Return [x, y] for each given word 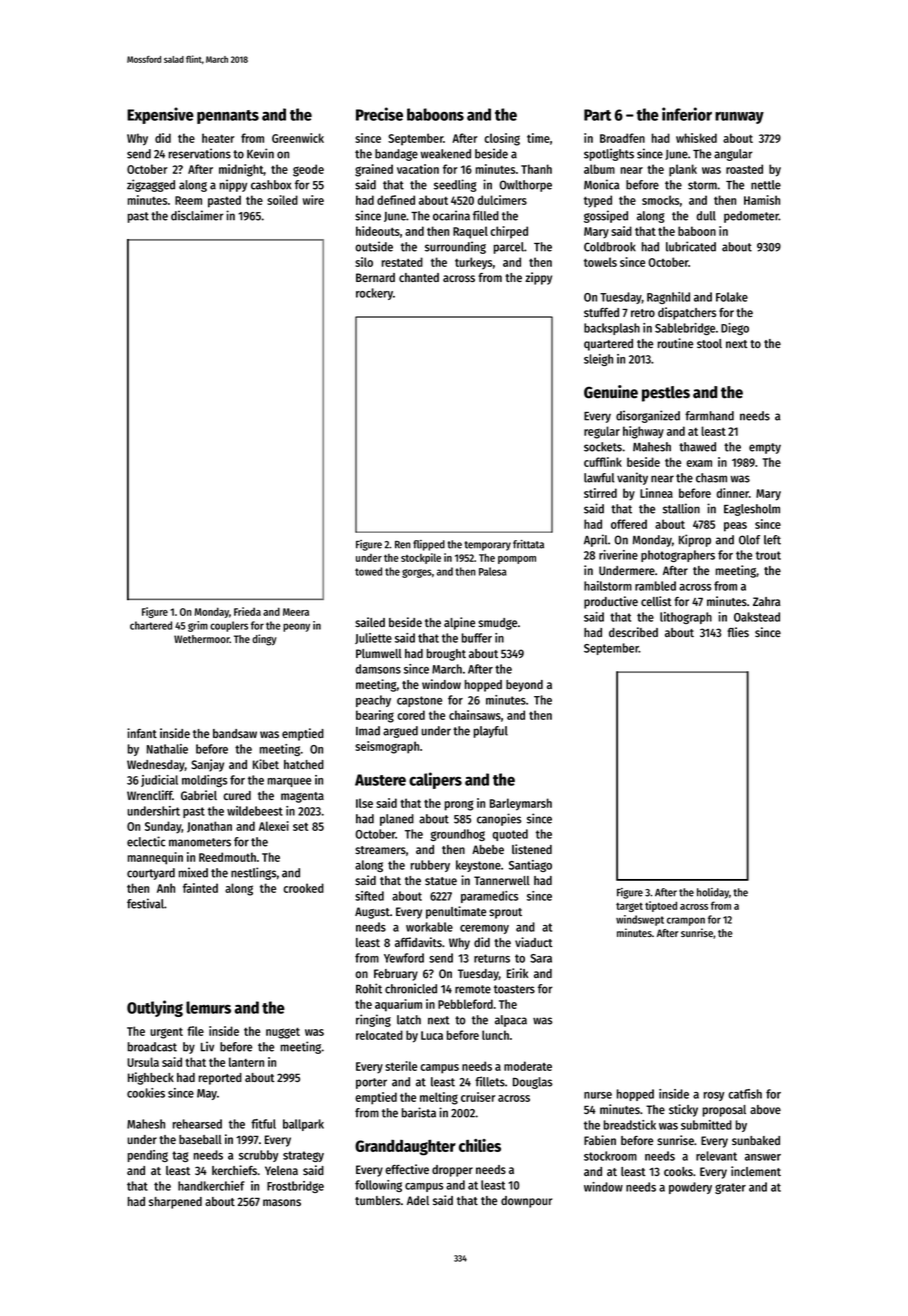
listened [532, 849]
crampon [686, 921]
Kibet [266, 764]
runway [739, 118]
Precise [379, 114]
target [629, 907]
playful [491, 732]
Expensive [160, 115]
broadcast [152, 1047]
